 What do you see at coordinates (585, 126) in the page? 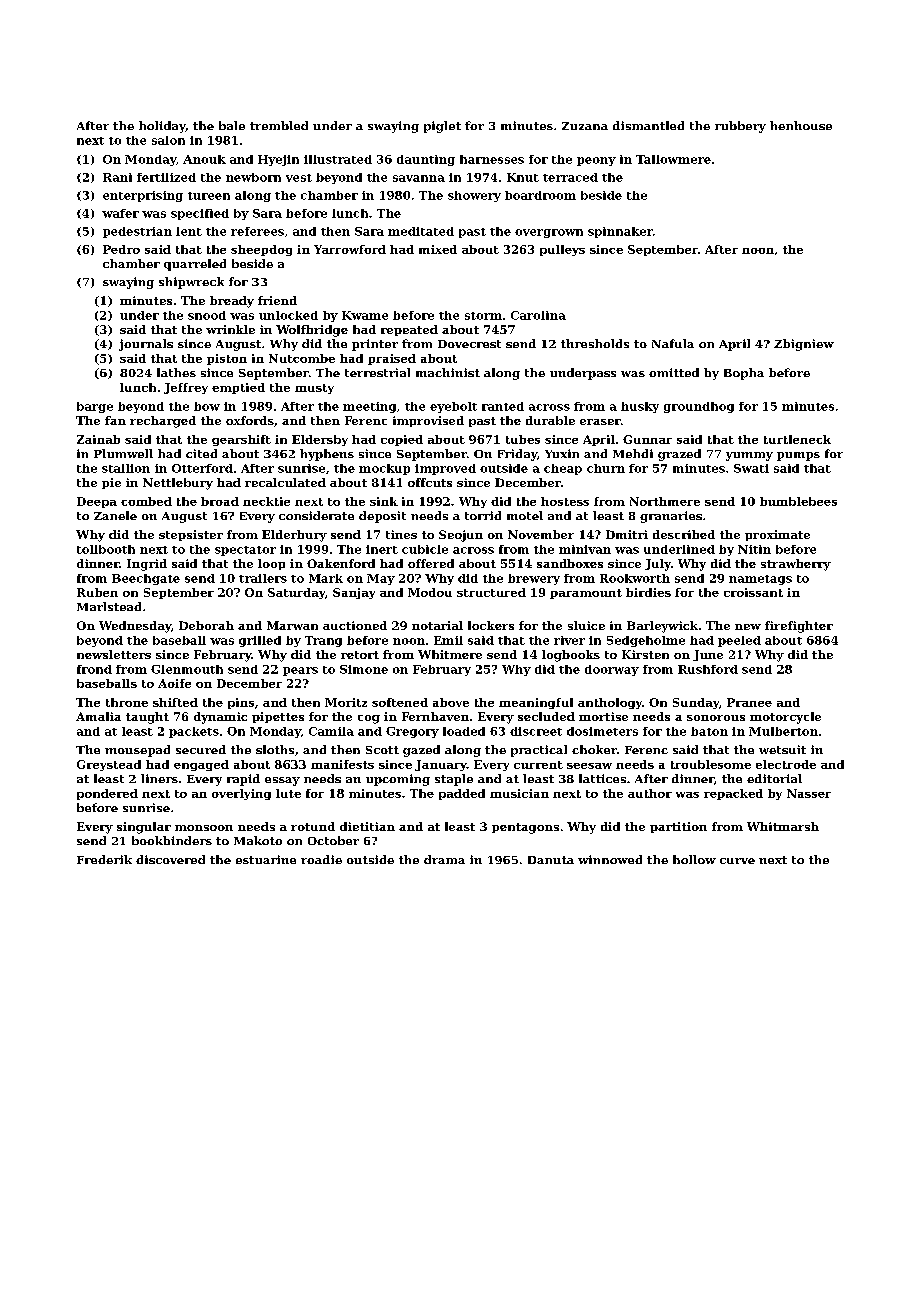
I see `Zuzana` at bounding box center [585, 126].
